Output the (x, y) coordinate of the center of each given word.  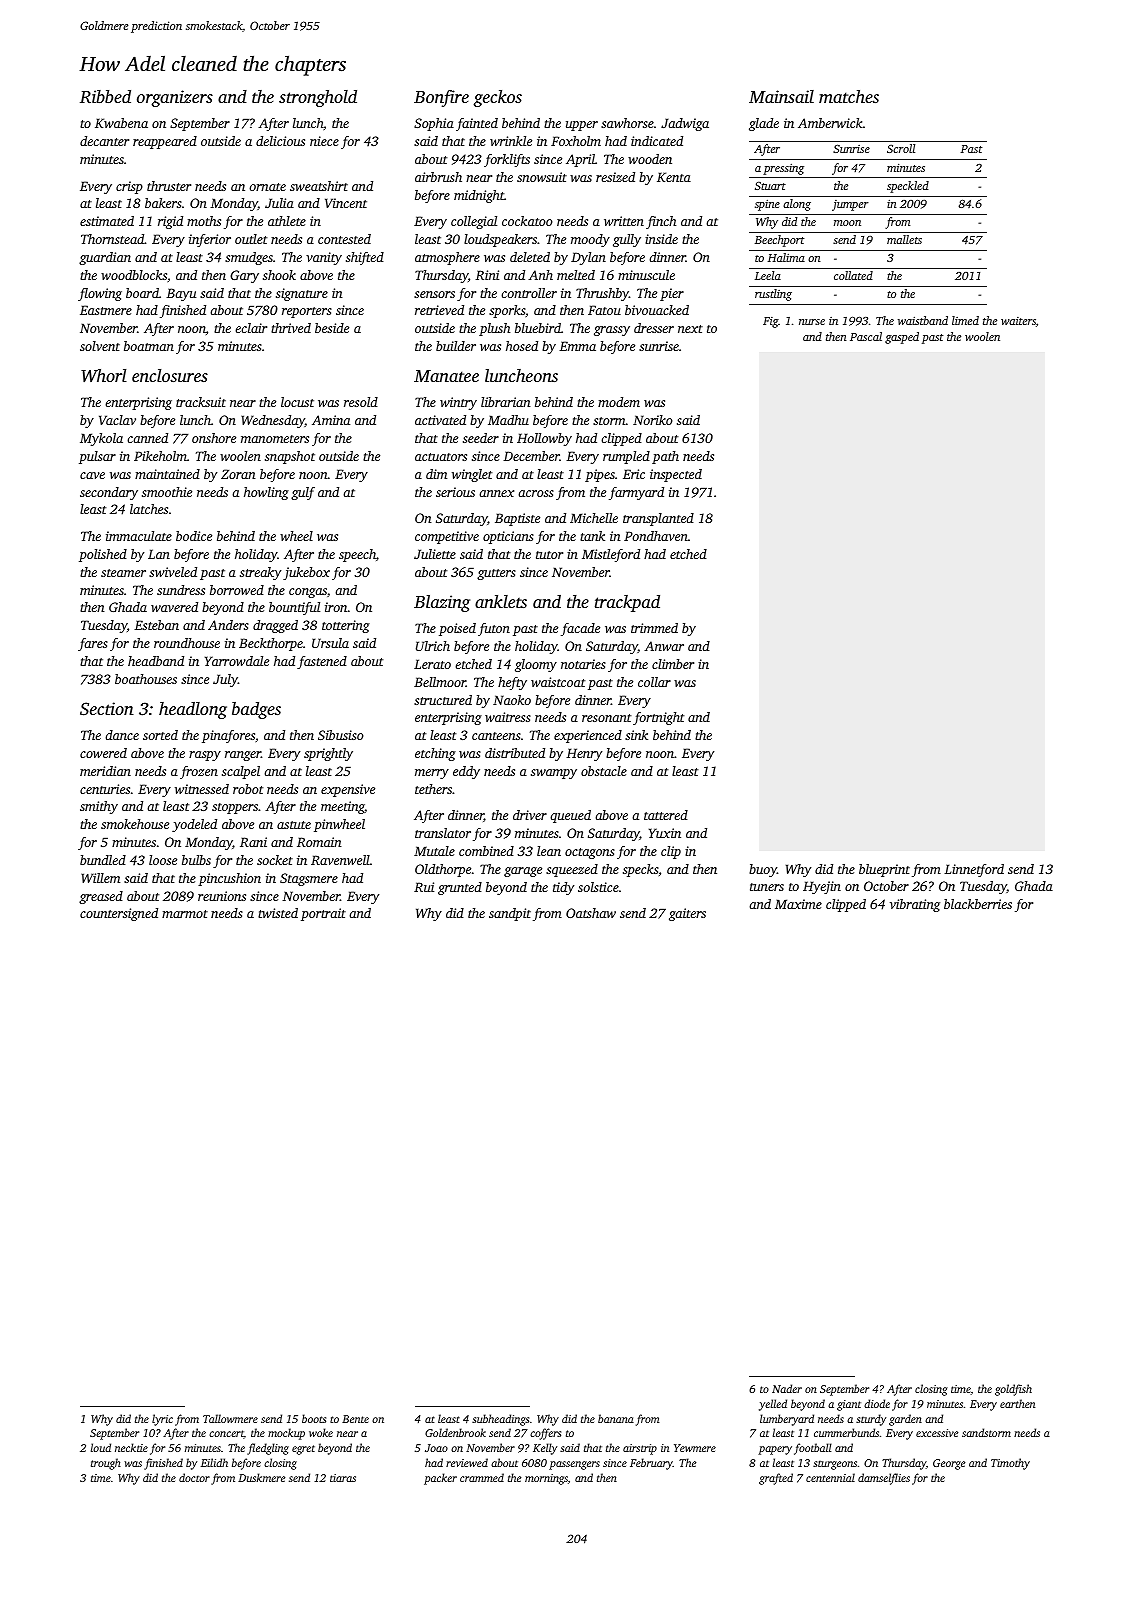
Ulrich (433, 646)
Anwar (664, 646)
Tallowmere (230, 1418)
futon (494, 629)
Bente (355, 1419)
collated (853, 275)
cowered (103, 753)
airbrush (438, 177)
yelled (773, 1405)
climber (673, 664)
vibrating (915, 905)
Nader (787, 1388)
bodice (194, 536)
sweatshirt (319, 186)
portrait (323, 914)
